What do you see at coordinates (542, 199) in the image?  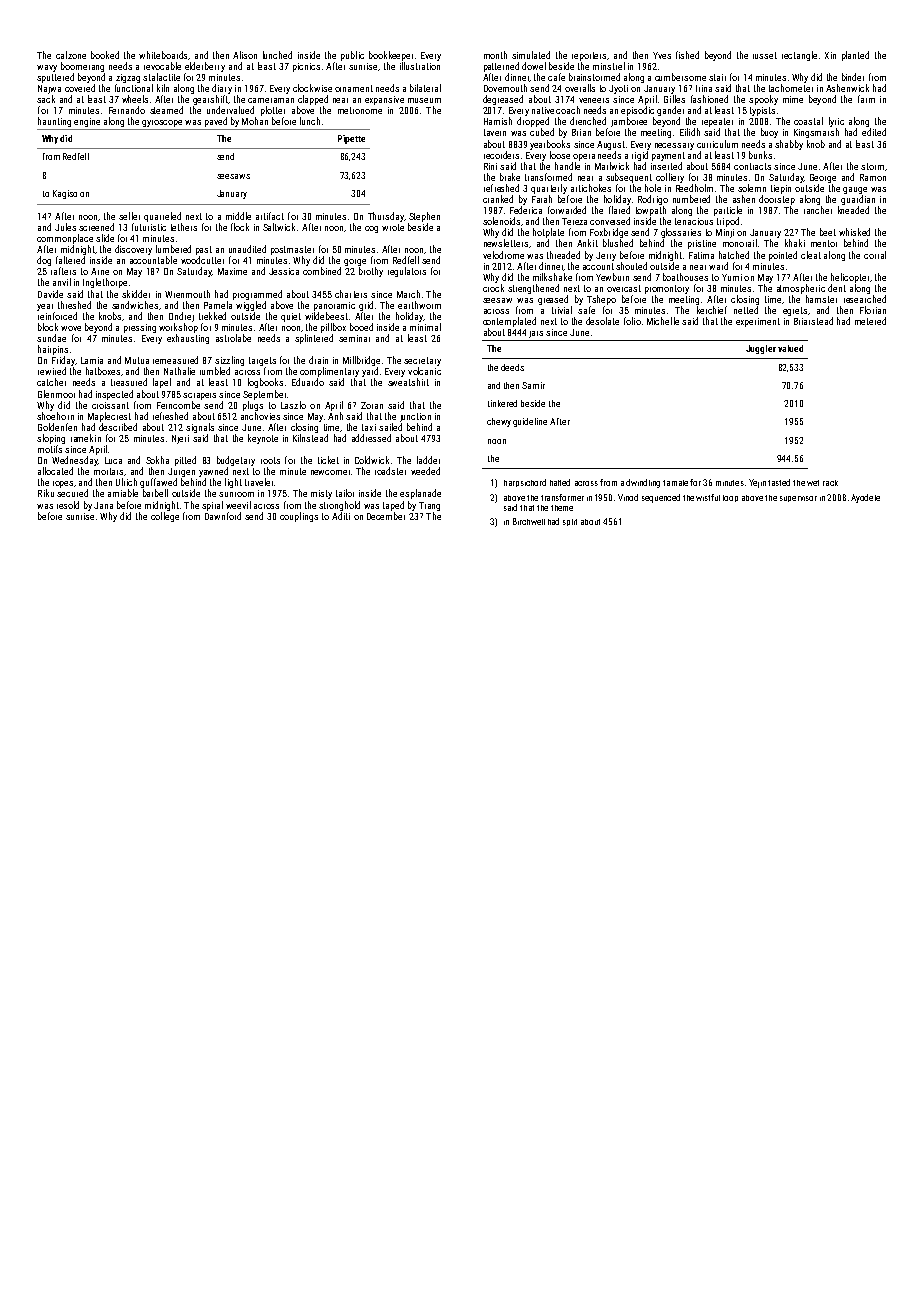 I see `Farah` at bounding box center [542, 199].
